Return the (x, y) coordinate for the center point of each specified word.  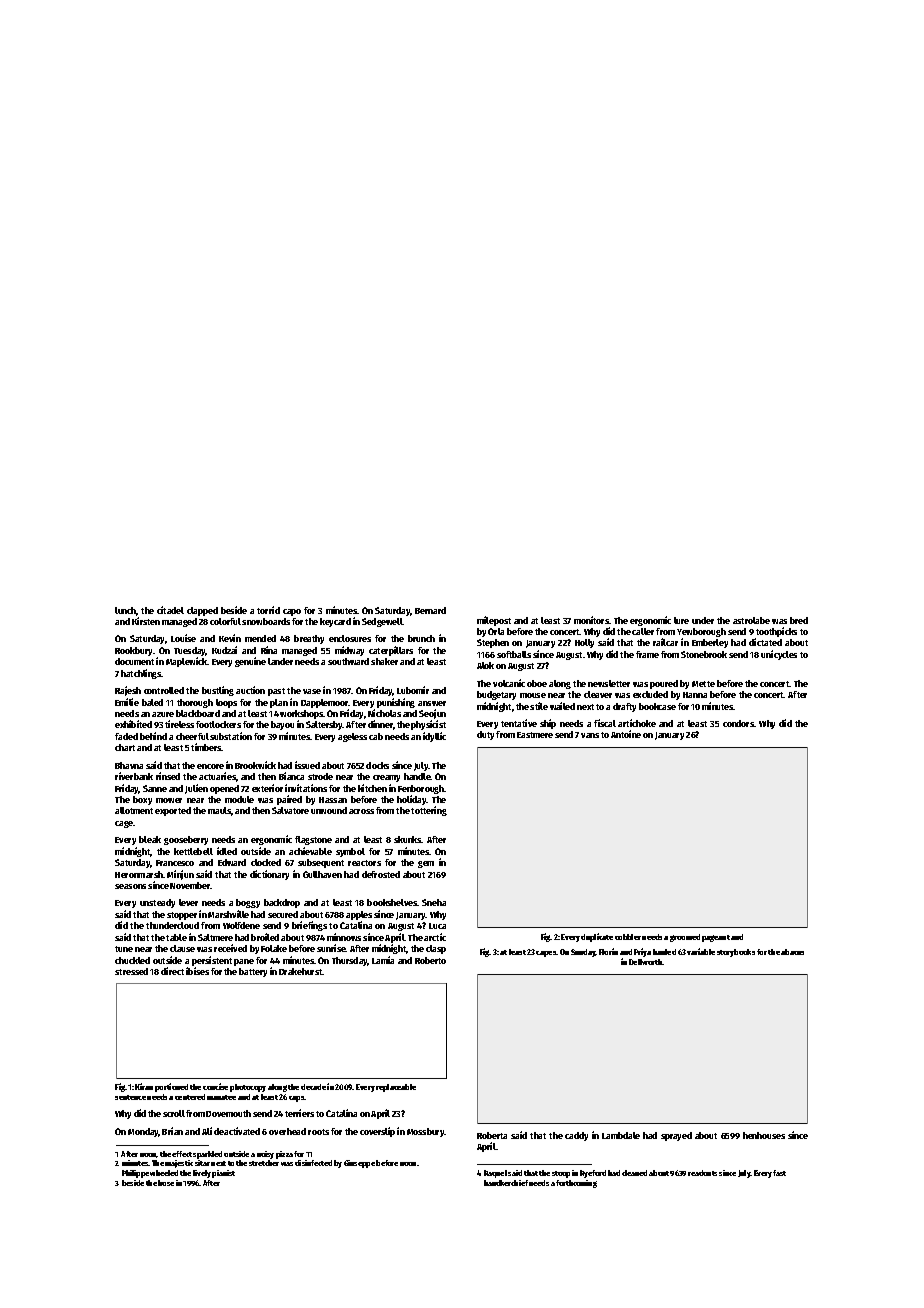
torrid (268, 610)
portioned (171, 1087)
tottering (429, 811)
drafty (624, 707)
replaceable (396, 1088)
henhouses (764, 1135)
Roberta (492, 1135)
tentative (519, 723)
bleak (150, 839)
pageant (716, 938)
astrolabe (751, 620)
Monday (143, 1132)
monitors (591, 620)
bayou (282, 725)
